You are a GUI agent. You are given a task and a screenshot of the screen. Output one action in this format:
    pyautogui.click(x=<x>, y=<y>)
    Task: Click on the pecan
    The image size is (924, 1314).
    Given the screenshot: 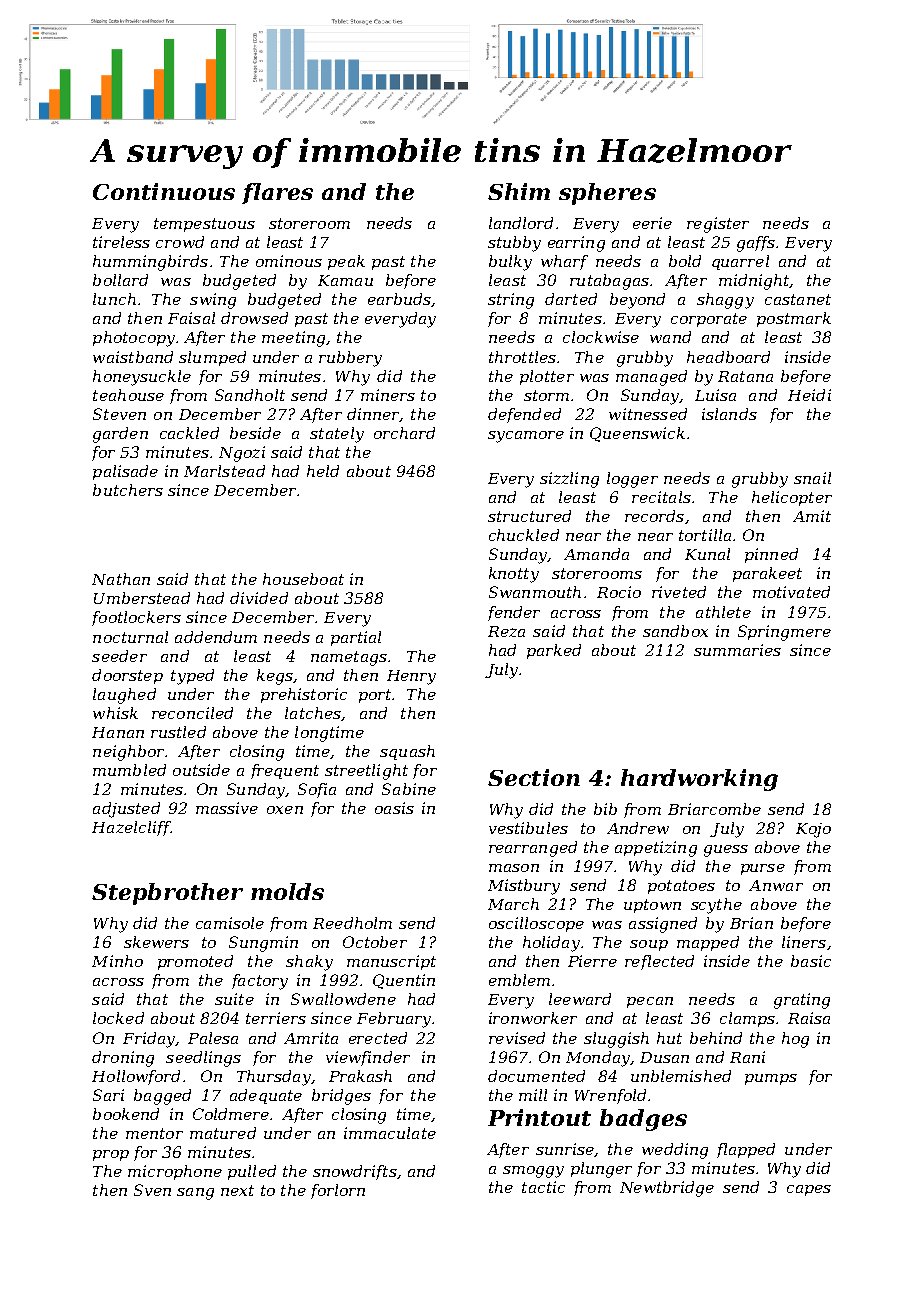 What is the action you would take?
    pyautogui.click(x=650, y=1002)
